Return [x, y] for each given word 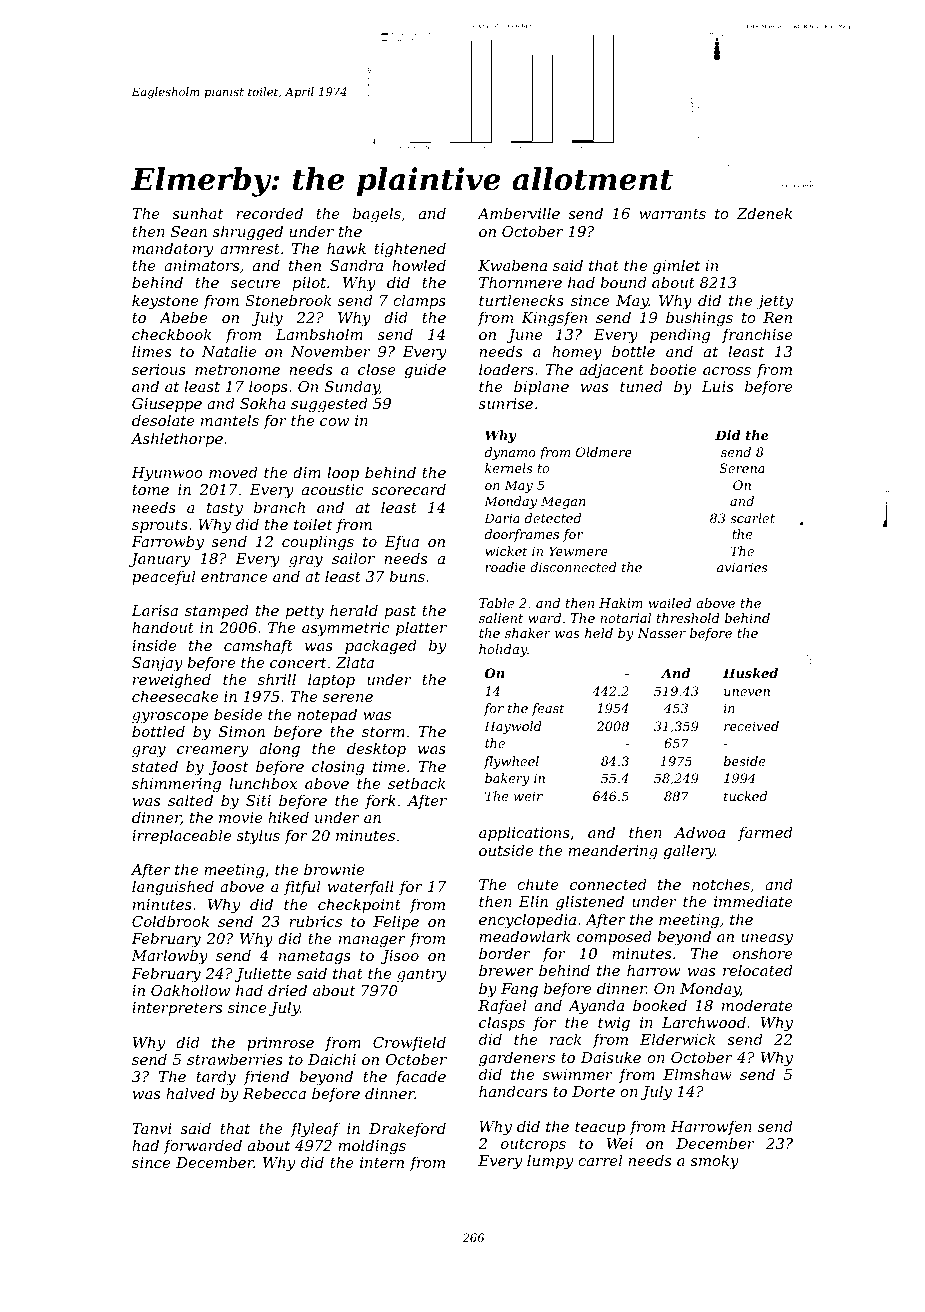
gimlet [676, 267]
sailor [353, 558]
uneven [747, 692]
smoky [714, 1162]
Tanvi [152, 1128]
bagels [377, 215]
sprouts [160, 526]
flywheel [511, 762]
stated [155, 766]
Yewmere [578, 551]
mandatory [173, 250]
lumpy [550, 1162]
